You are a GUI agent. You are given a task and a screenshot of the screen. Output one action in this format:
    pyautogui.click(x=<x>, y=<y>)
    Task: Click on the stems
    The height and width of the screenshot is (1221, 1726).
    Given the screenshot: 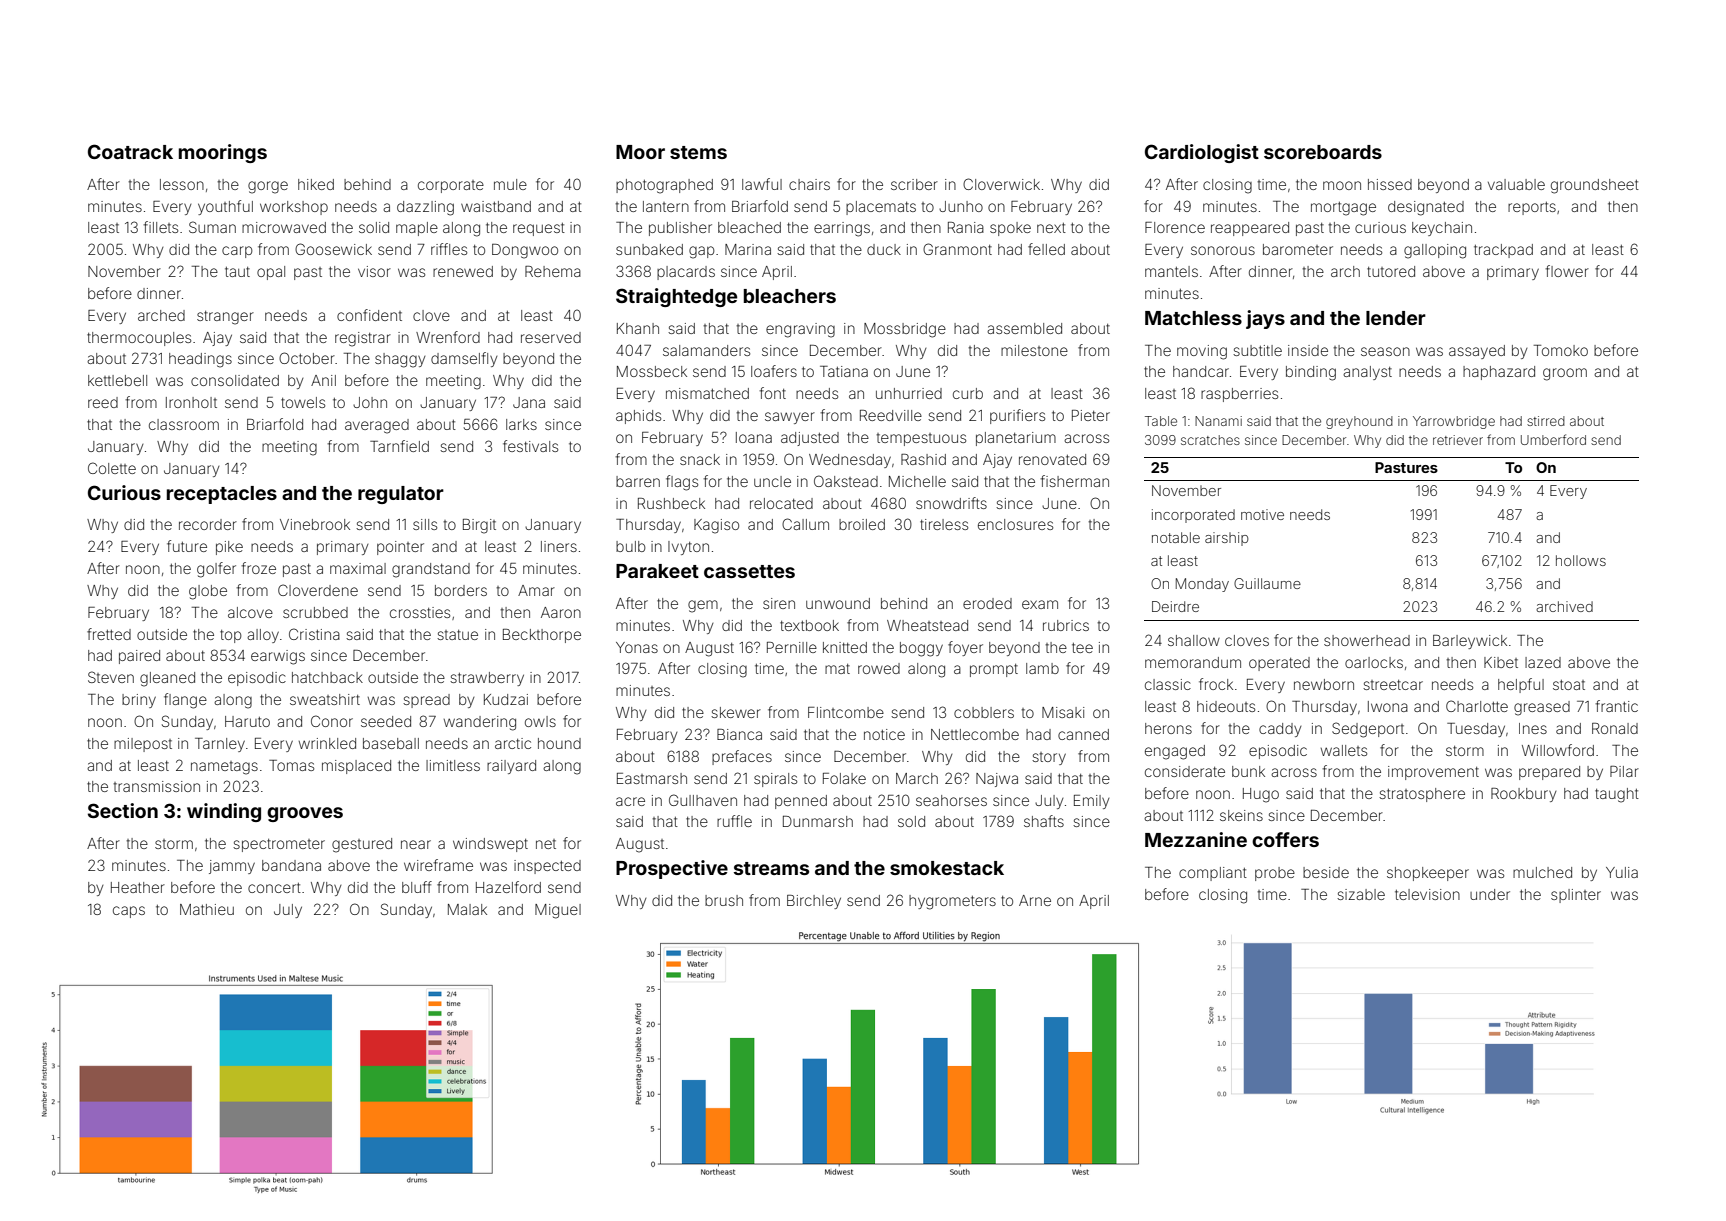 What is the action you would take?
    pyautogui.click(x=698, y=152)
